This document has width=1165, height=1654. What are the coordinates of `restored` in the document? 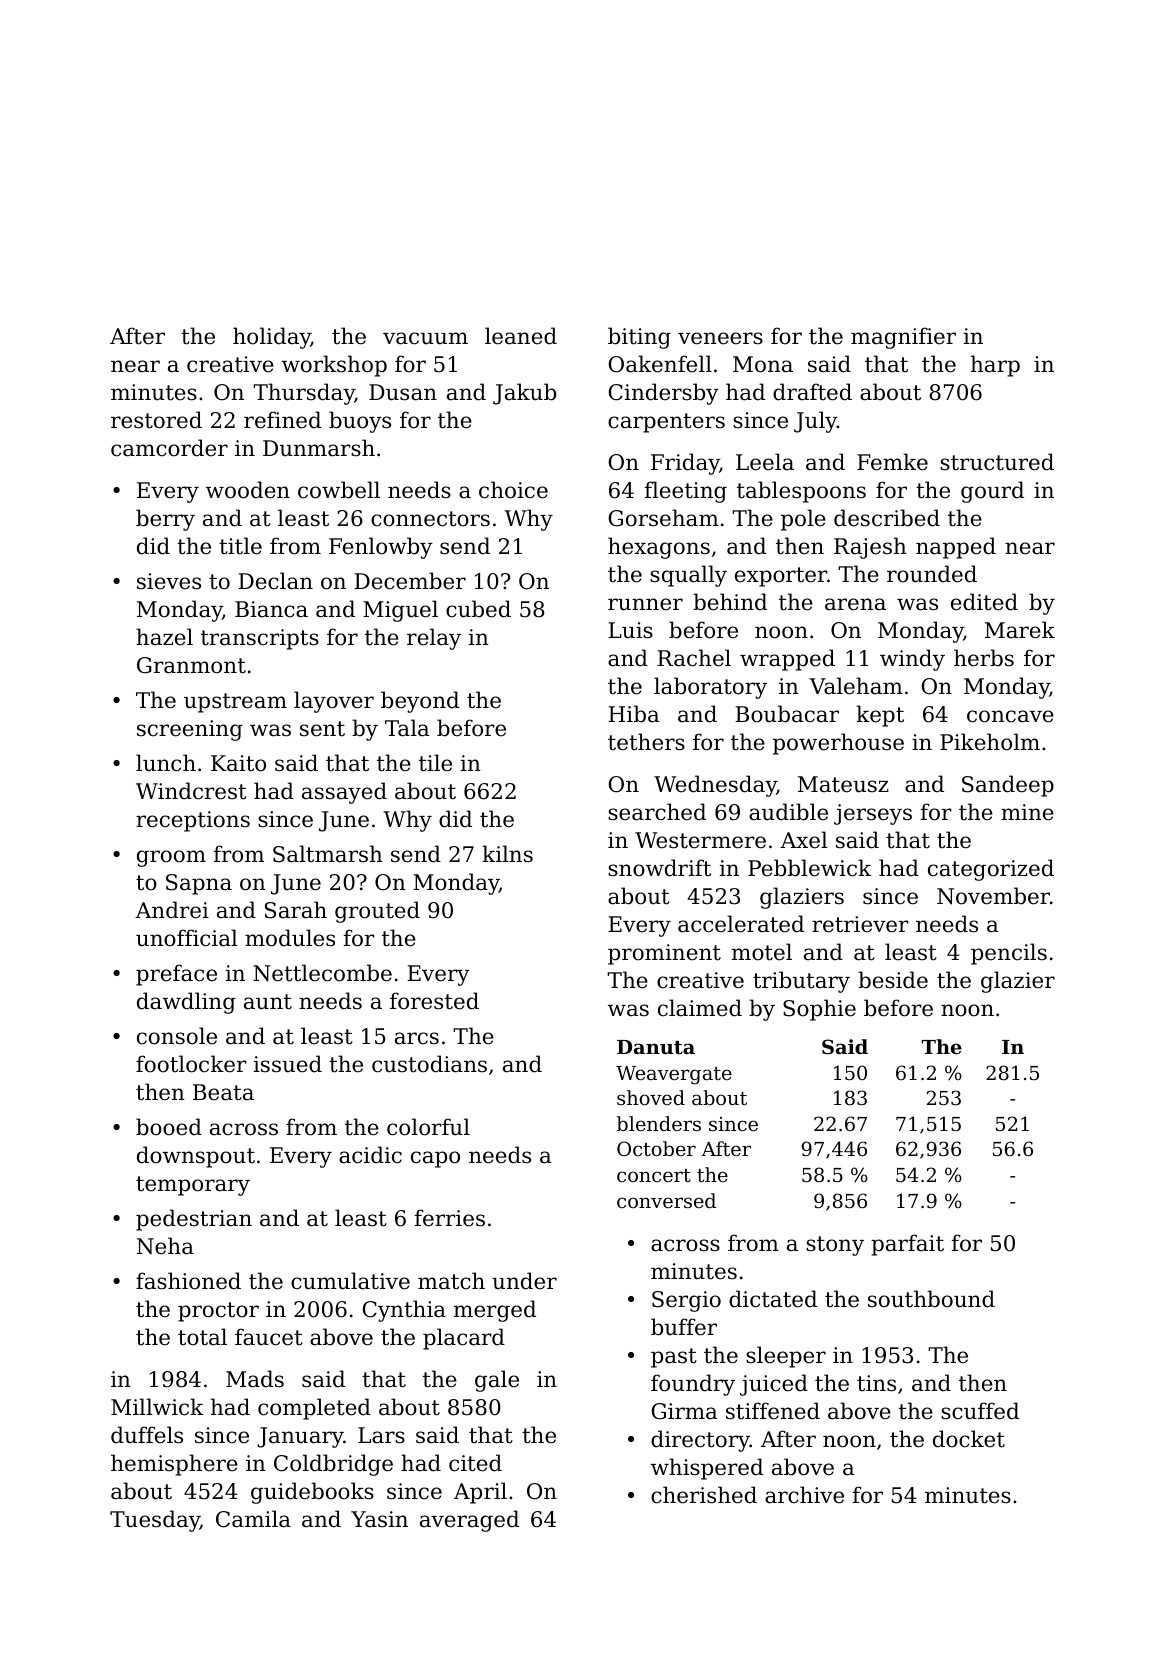 It's located at (156, 420).
